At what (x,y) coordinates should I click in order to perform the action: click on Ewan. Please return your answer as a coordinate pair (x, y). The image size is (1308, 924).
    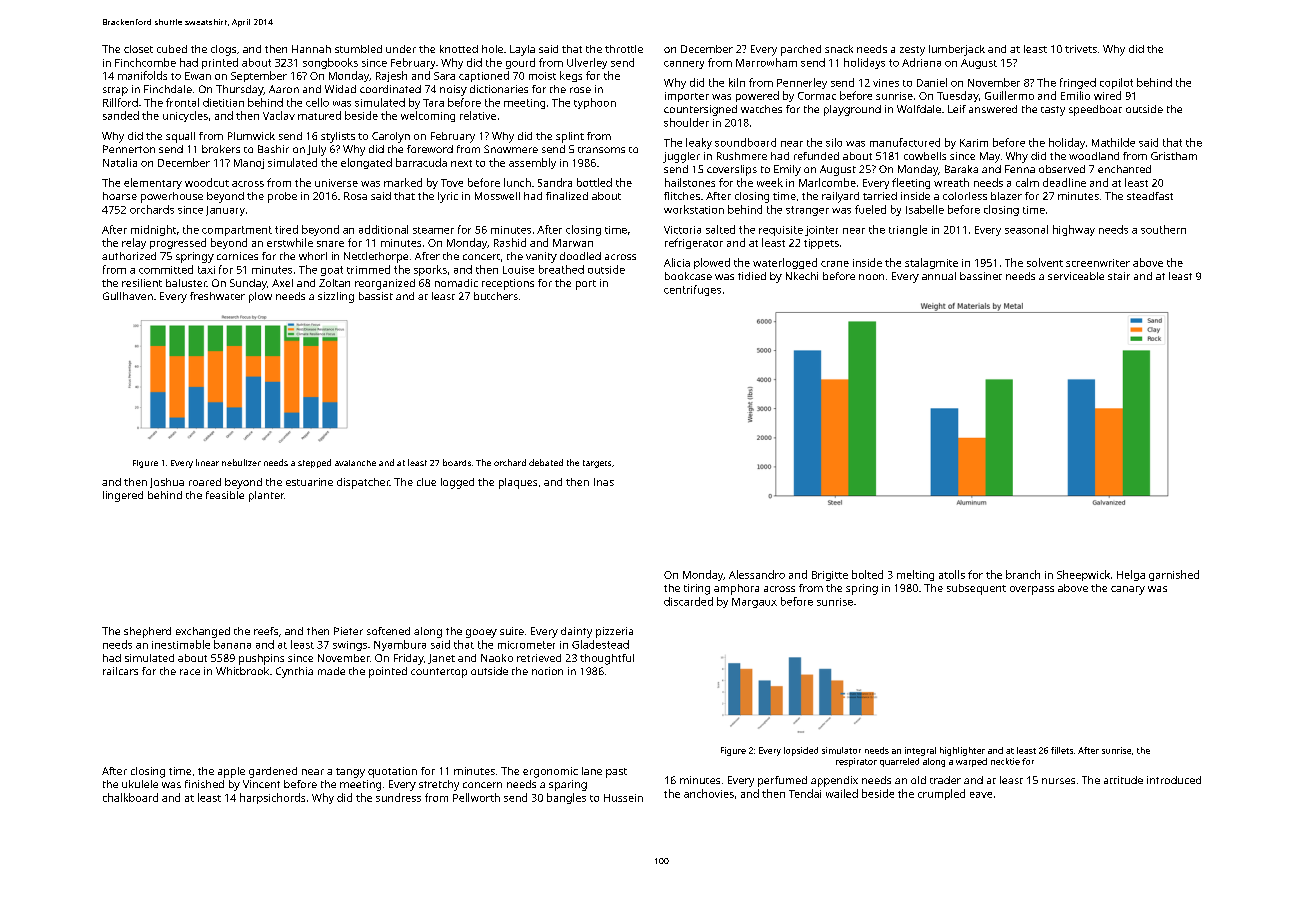
    Looking at the image, I should click on (198, 76).
